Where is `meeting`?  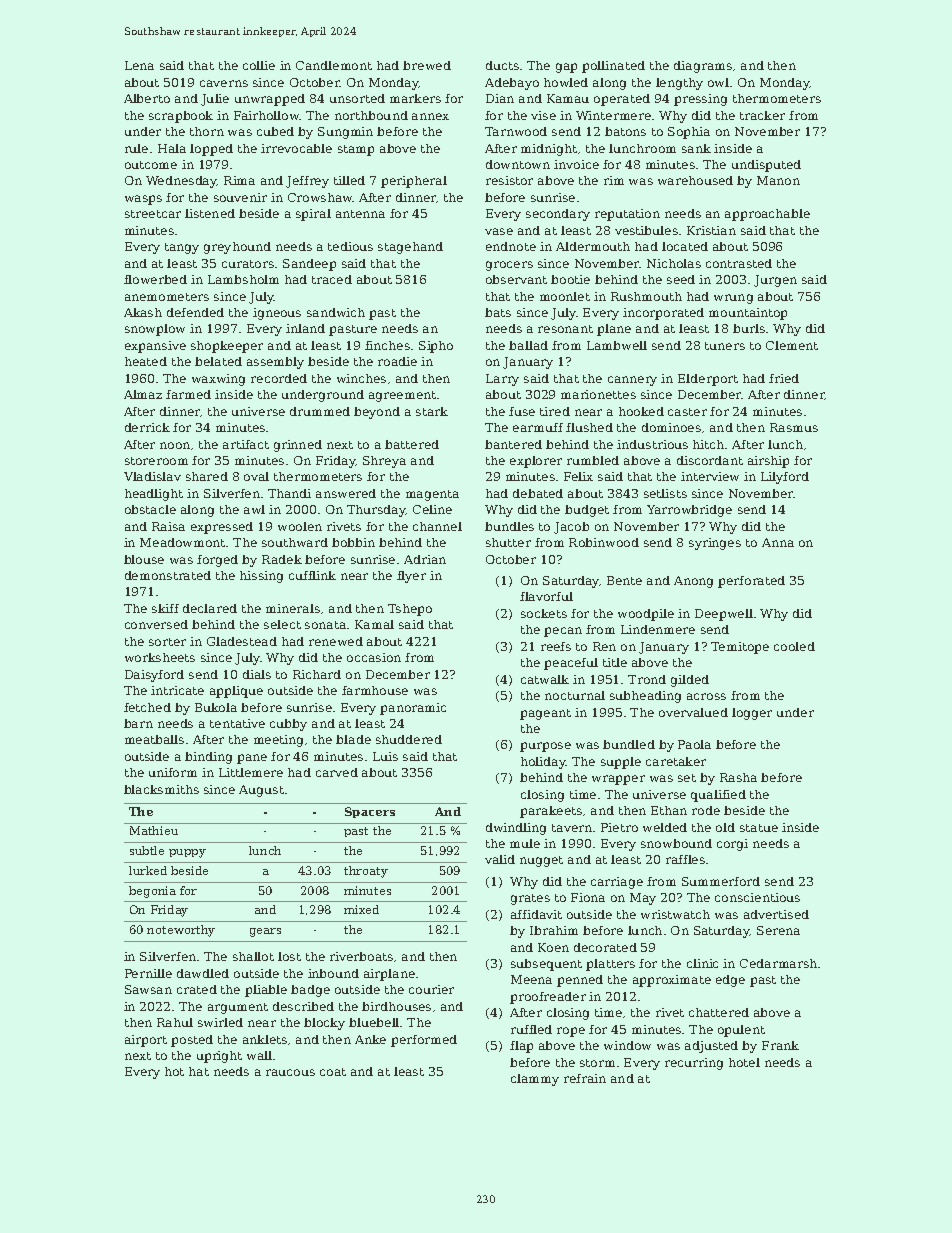
meeting is located at coordinates (278, 741).
